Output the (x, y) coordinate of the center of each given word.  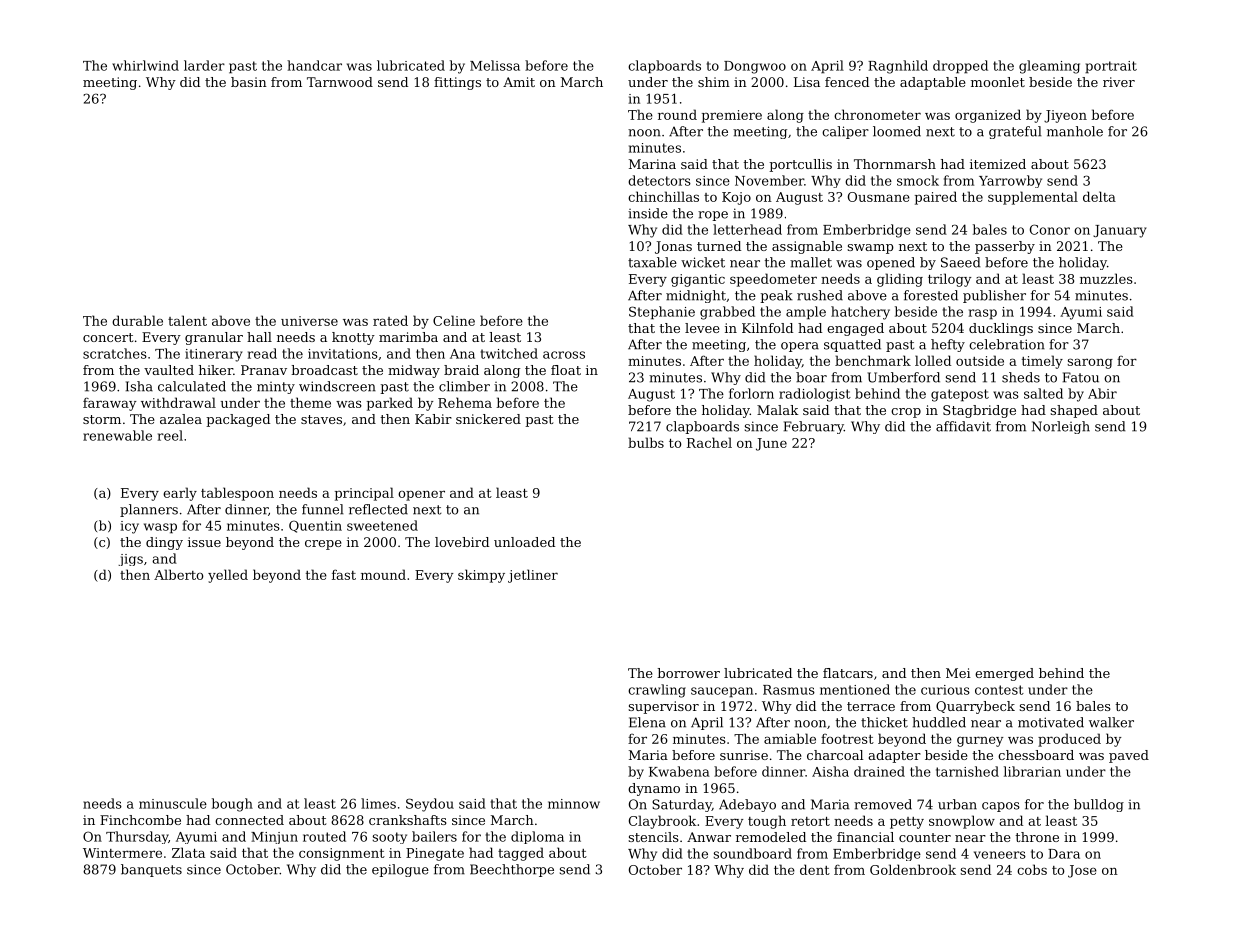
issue (204, 542)
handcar (314, 65)
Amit (519, 82)
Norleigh (1061, 427)
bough (232, 805)
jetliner (533, 576)
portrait (1111, 67)
